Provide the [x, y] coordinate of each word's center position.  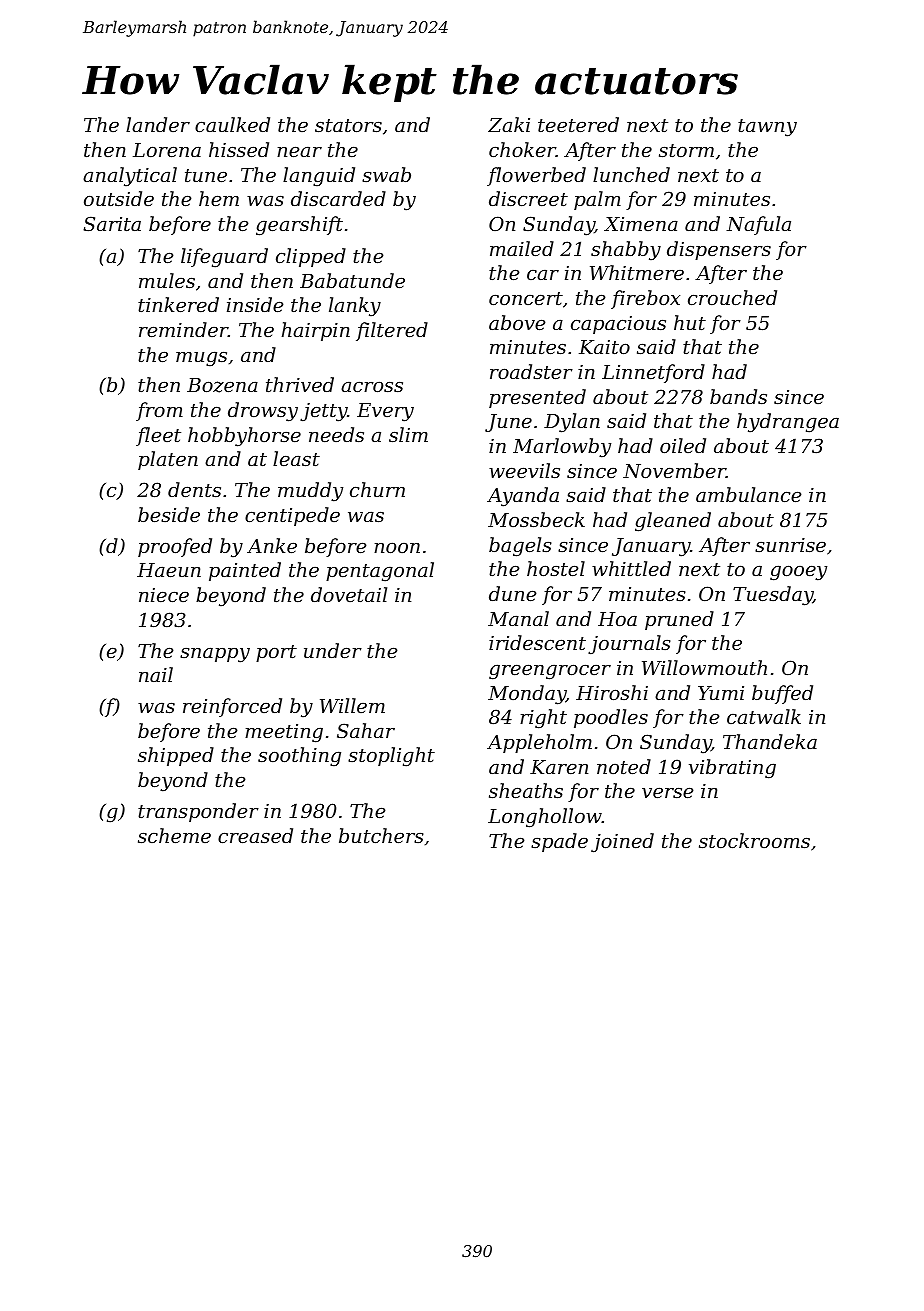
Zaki [509, 124]
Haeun [169, 570]
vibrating [732, 769]
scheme [174, 835]
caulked [232, 124]
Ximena [641, 224]
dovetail [349, 594]
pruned [679, 620]
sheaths [526, 790]
